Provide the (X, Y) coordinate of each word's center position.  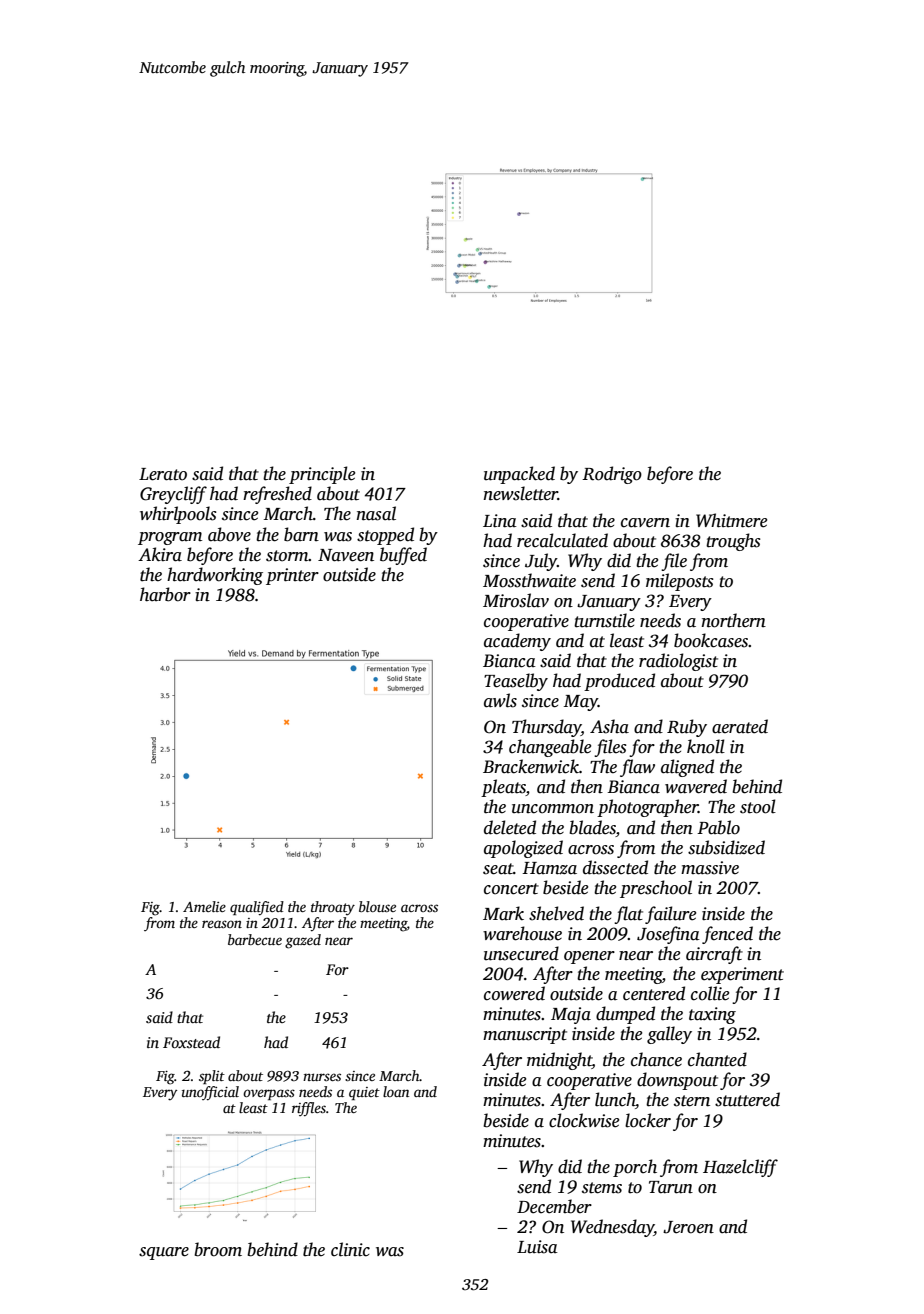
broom (218, 1249)
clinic (350, 1249)
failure (670, 915)
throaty (333, 908)
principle (322, 475)
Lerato (163, 474)
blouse (377, 906)
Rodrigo (612, 475)
